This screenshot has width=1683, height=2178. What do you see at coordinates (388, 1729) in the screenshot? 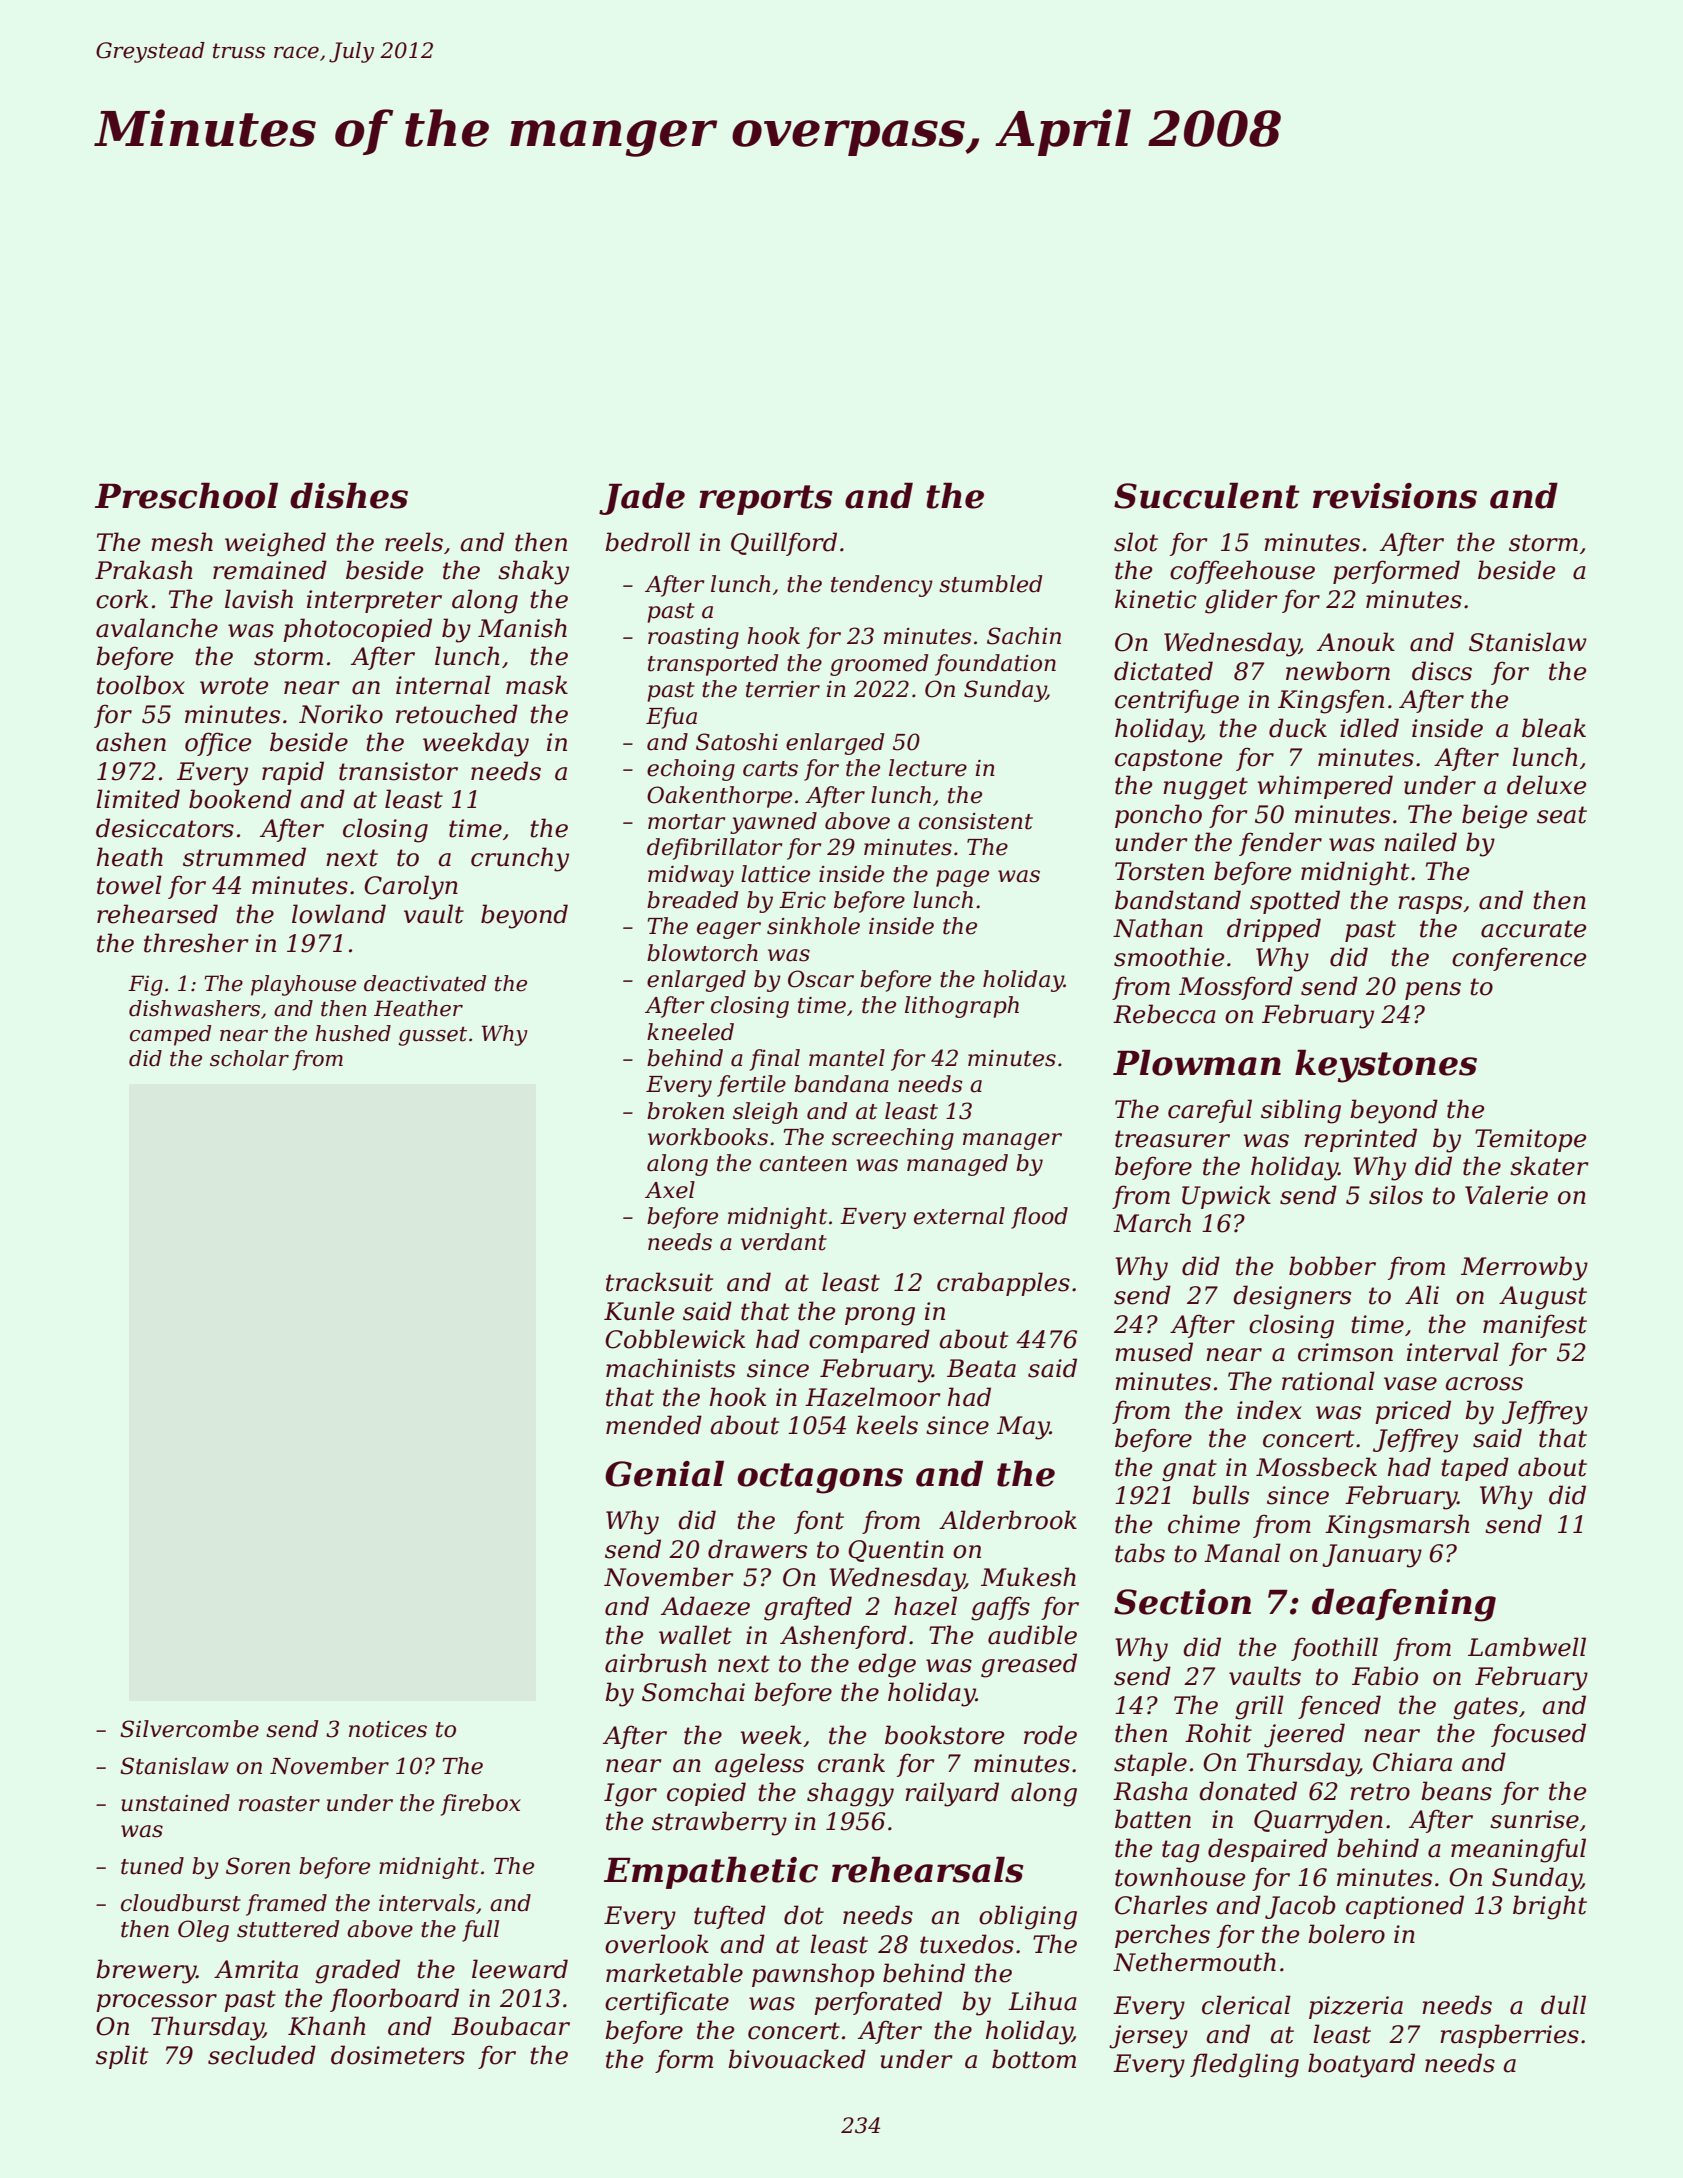
I see `notices` at bounding box center [388, 1729].
